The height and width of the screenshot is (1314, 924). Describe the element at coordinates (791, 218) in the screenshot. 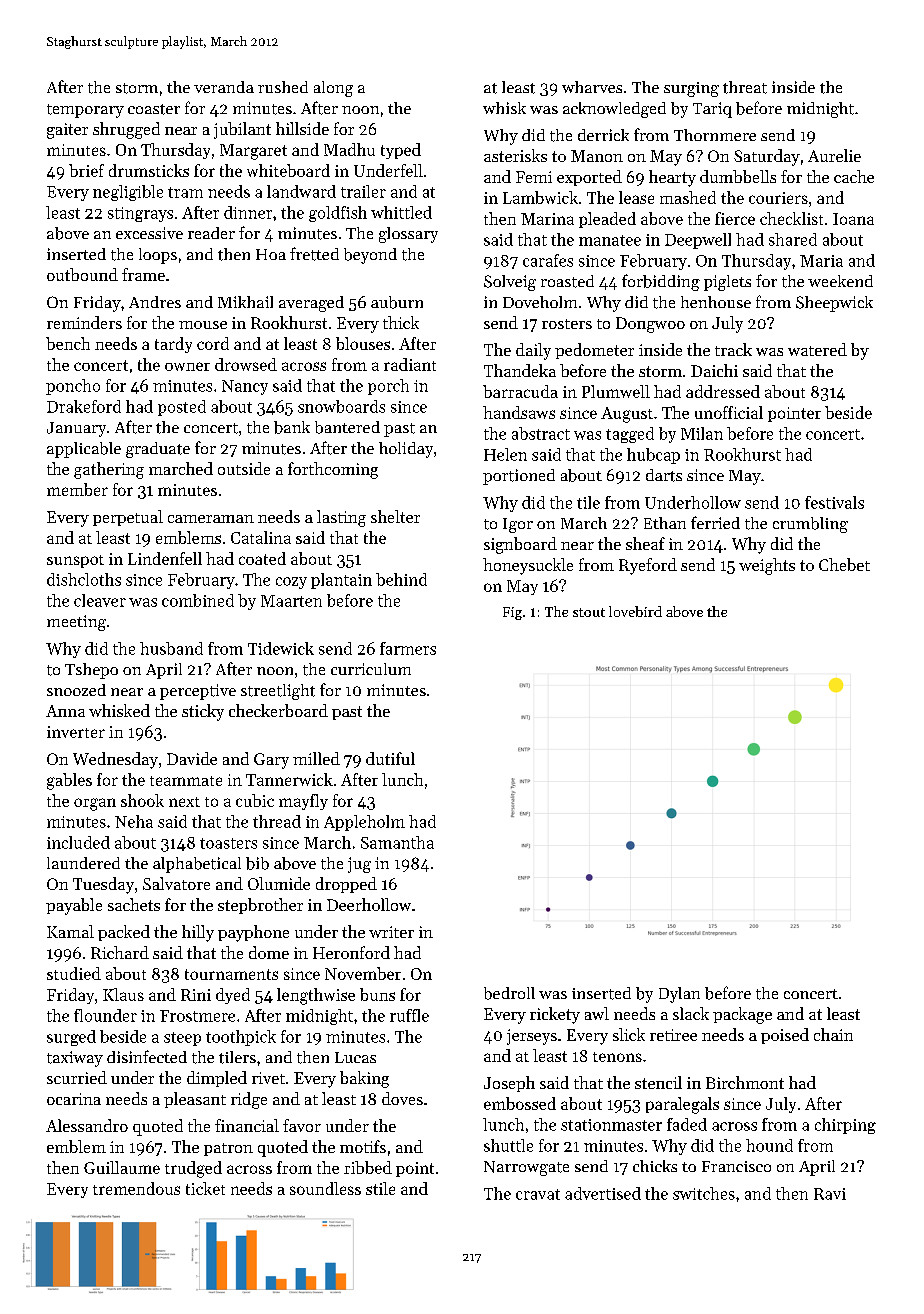

I see `checklist` at that location.
